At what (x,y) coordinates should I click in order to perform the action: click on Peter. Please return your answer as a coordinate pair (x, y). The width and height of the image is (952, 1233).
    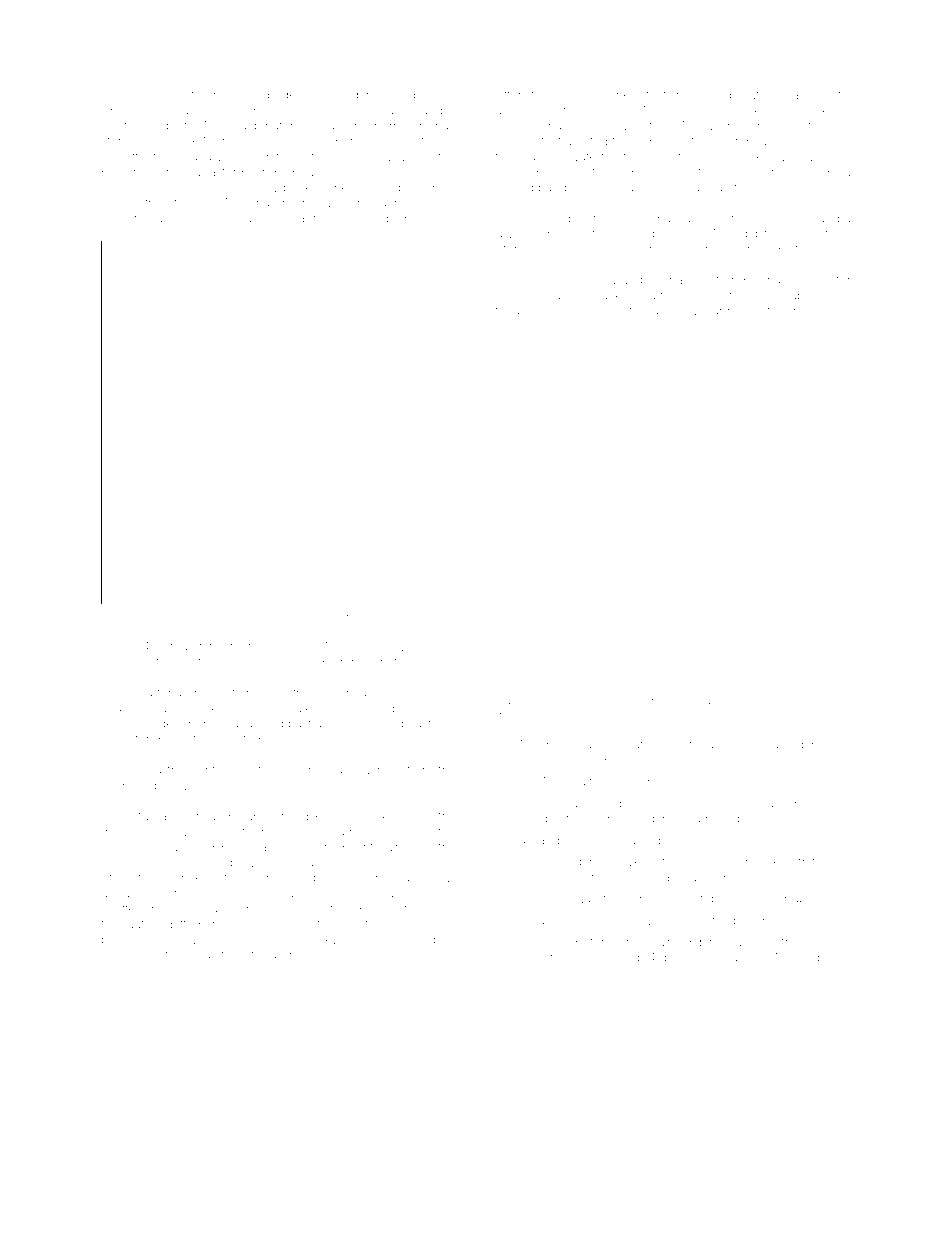
    Looking at the image, I should click on (278, 616).
